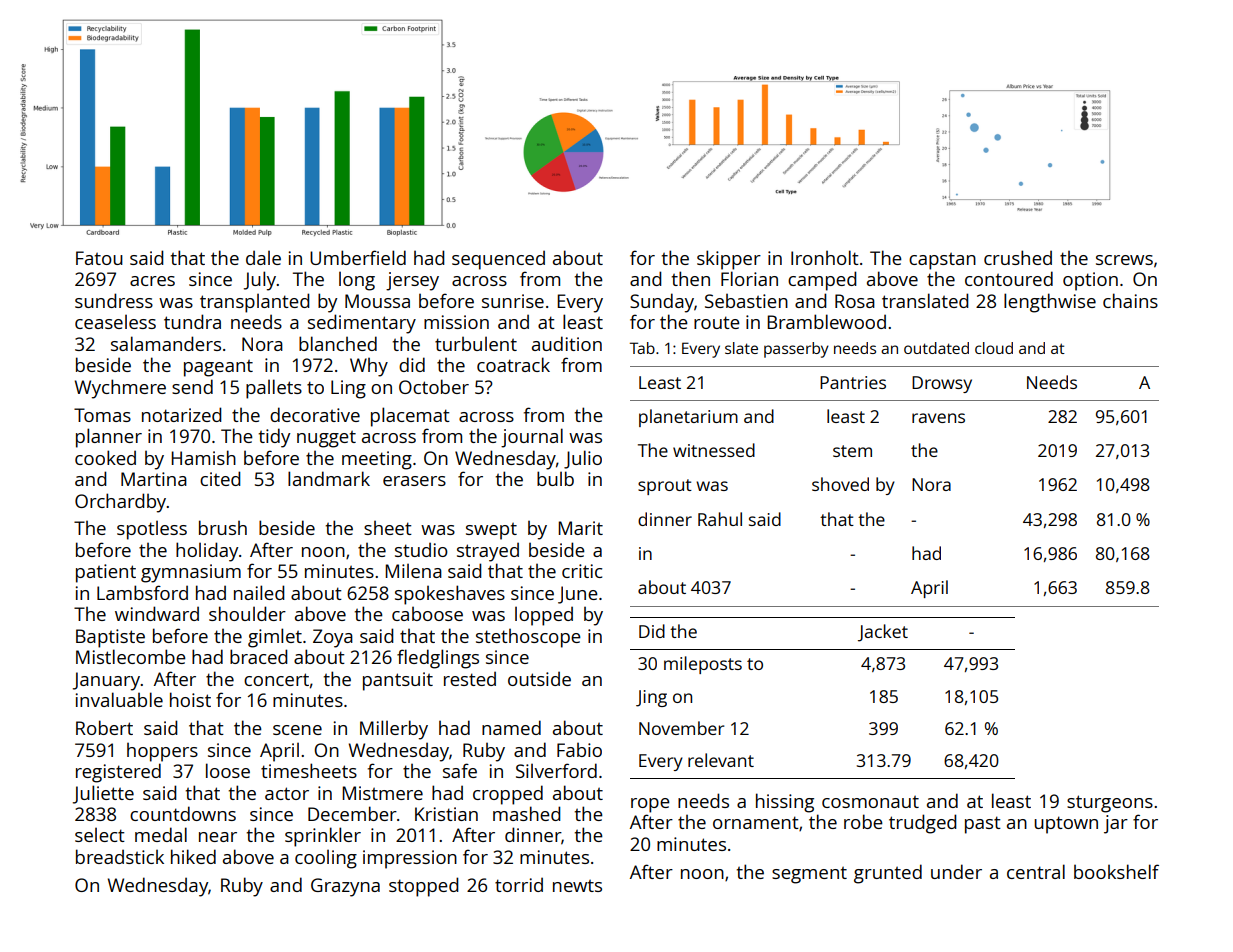 The width and height of the page is (1233, 952). Describe the element at coordinates (394, 730) in the page. I see `Millerby` at that location.
